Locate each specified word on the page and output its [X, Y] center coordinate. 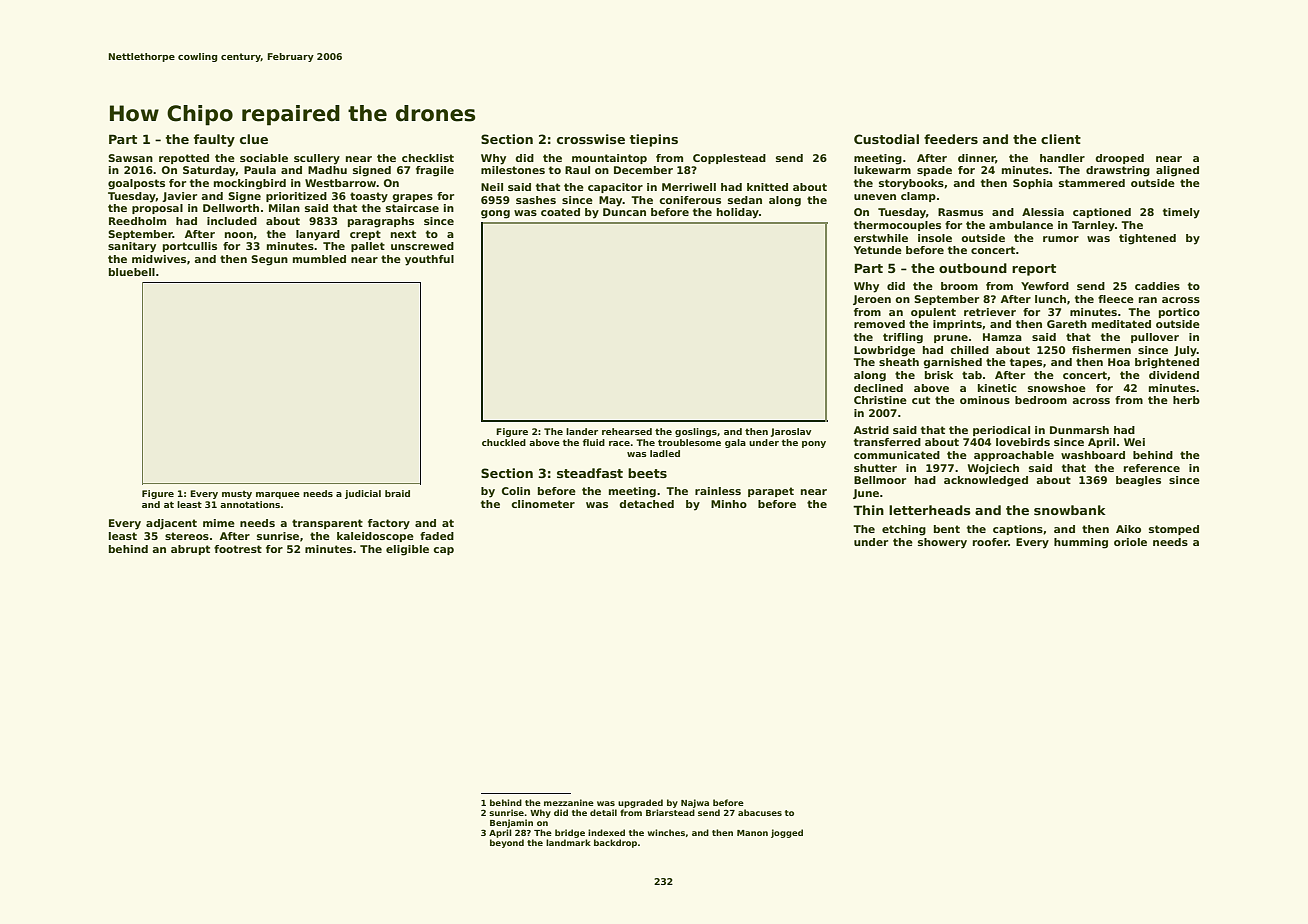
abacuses [760, 812]
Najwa [695, 803]
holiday [738, 213]
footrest [238, 549]
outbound [973, 268]
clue [254, 139]
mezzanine [569, 802]
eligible [407, 550]
